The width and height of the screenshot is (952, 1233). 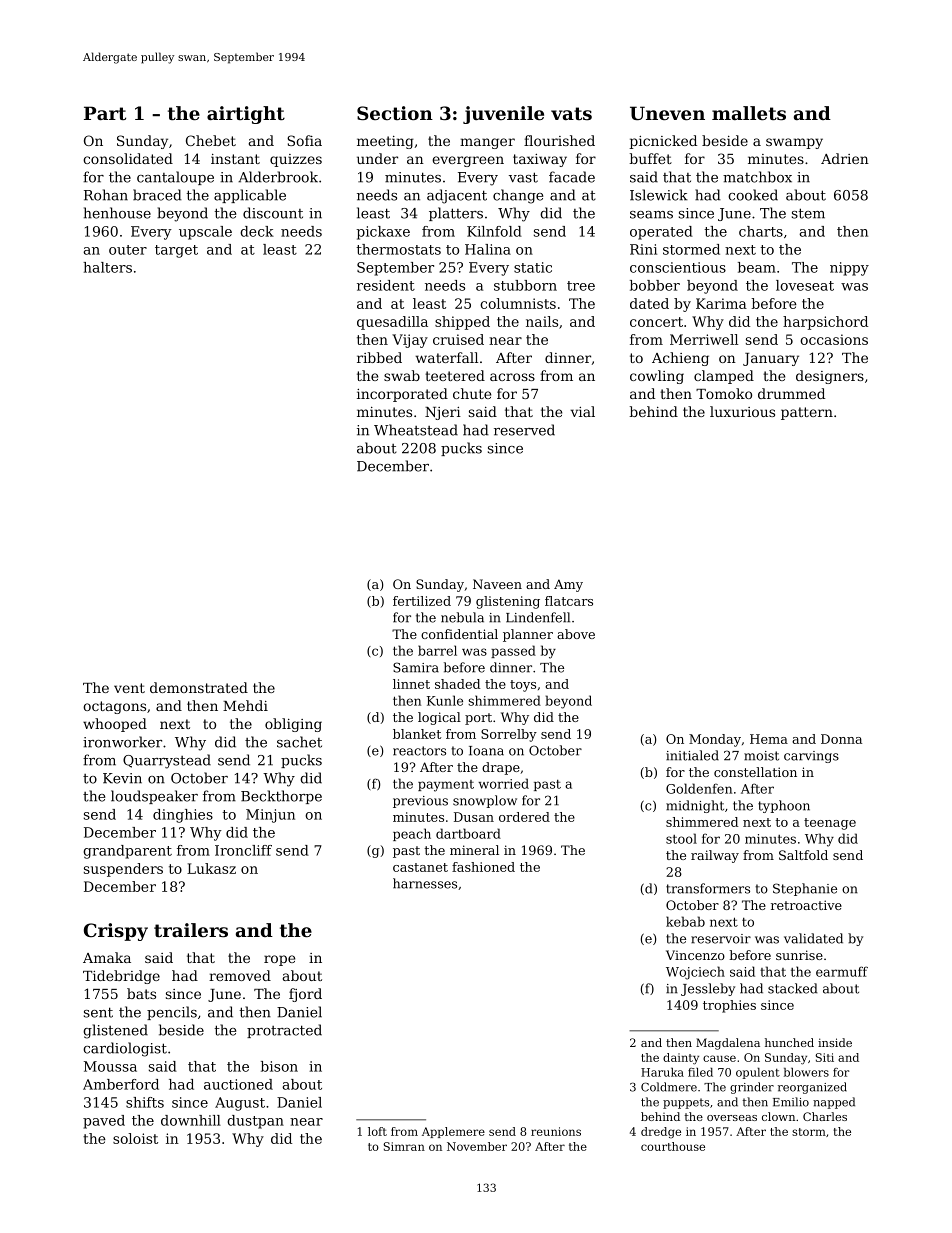 I want to click on courthouse, so click(x=673, y=1146).
